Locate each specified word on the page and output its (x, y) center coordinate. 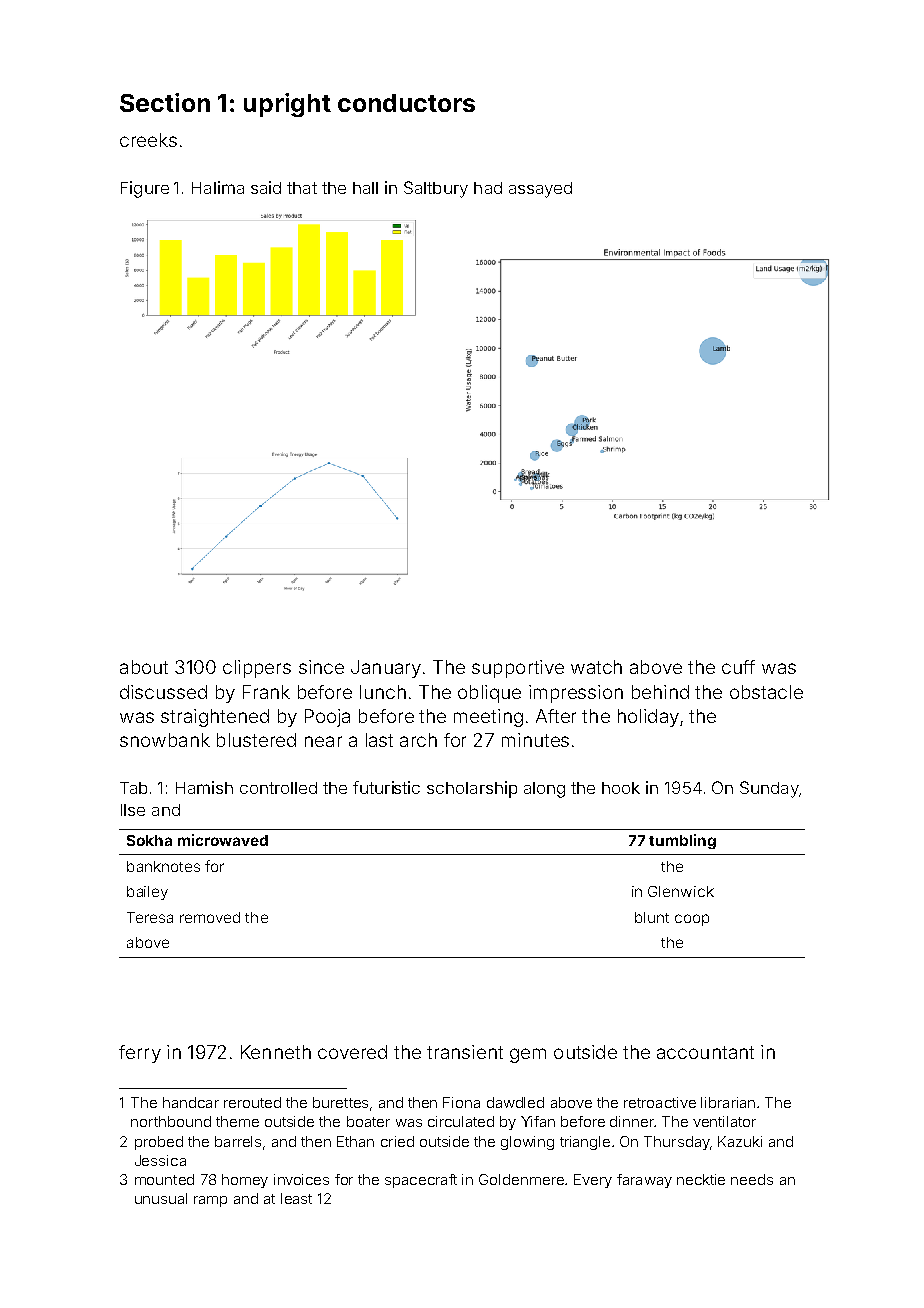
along (544, 790)
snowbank (165, 740)
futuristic (386, 787)
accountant (705, 1052)
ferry (140, 1054)
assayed (540, 190)
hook (621, 788)
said (266, 187)
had (488, 188)
